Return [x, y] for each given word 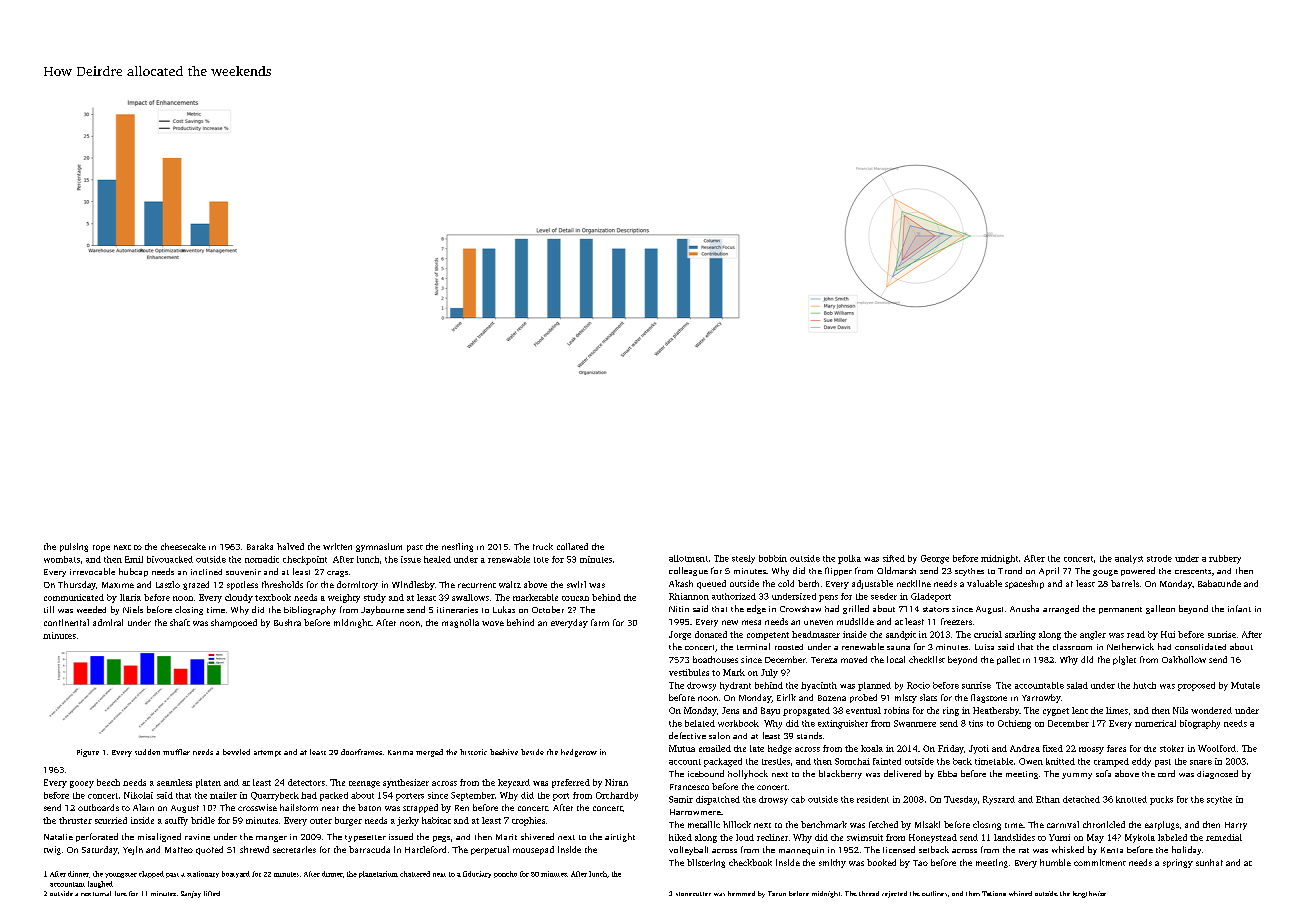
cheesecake [183, 546]
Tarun [777, 893]
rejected [894, 894]
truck [543, 546]
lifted [212, 893]
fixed [1053, 748]
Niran [616, 782]
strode [1159, 558]
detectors [306, 782]
